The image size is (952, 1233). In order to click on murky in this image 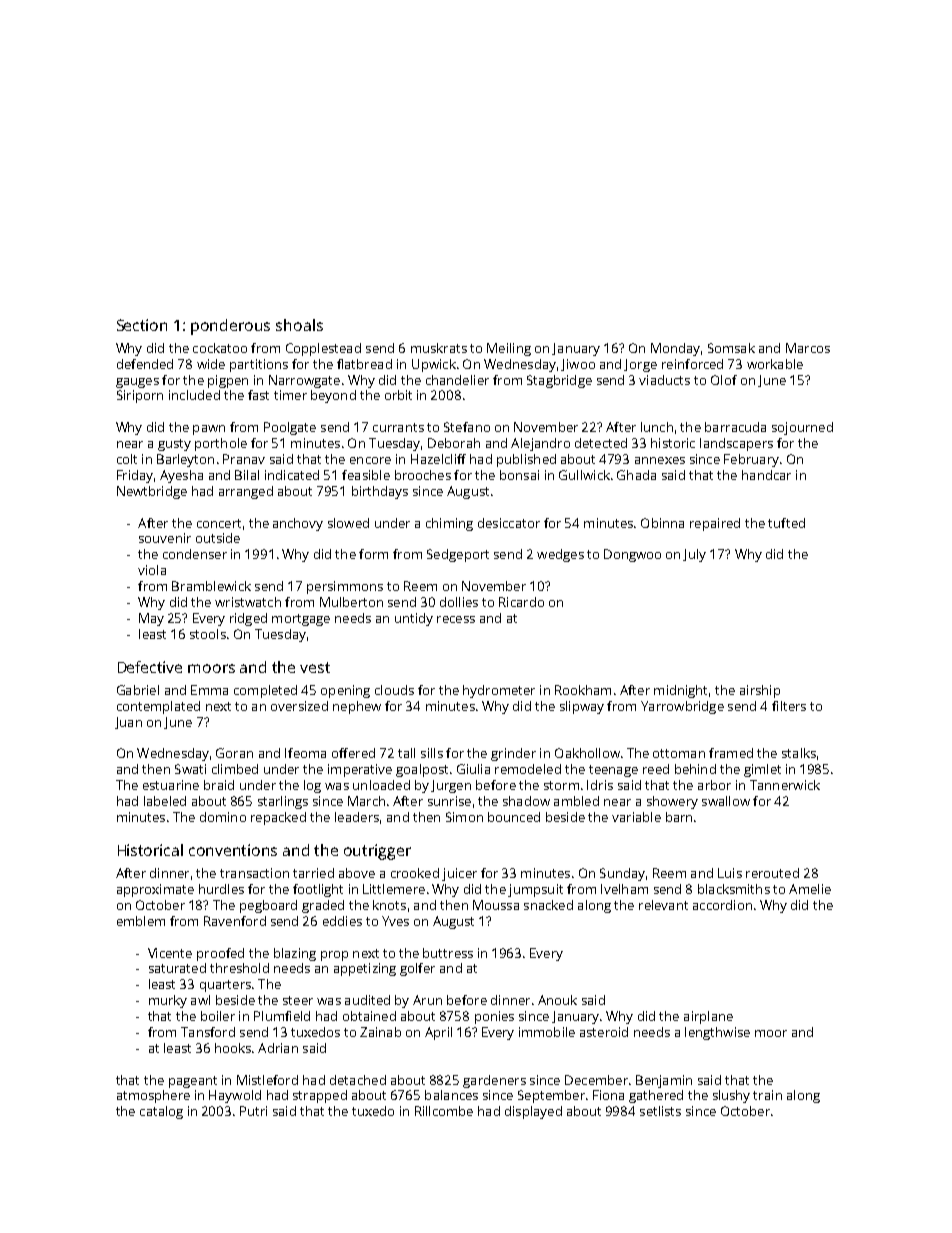, I will do `click(168, 1001)`.
